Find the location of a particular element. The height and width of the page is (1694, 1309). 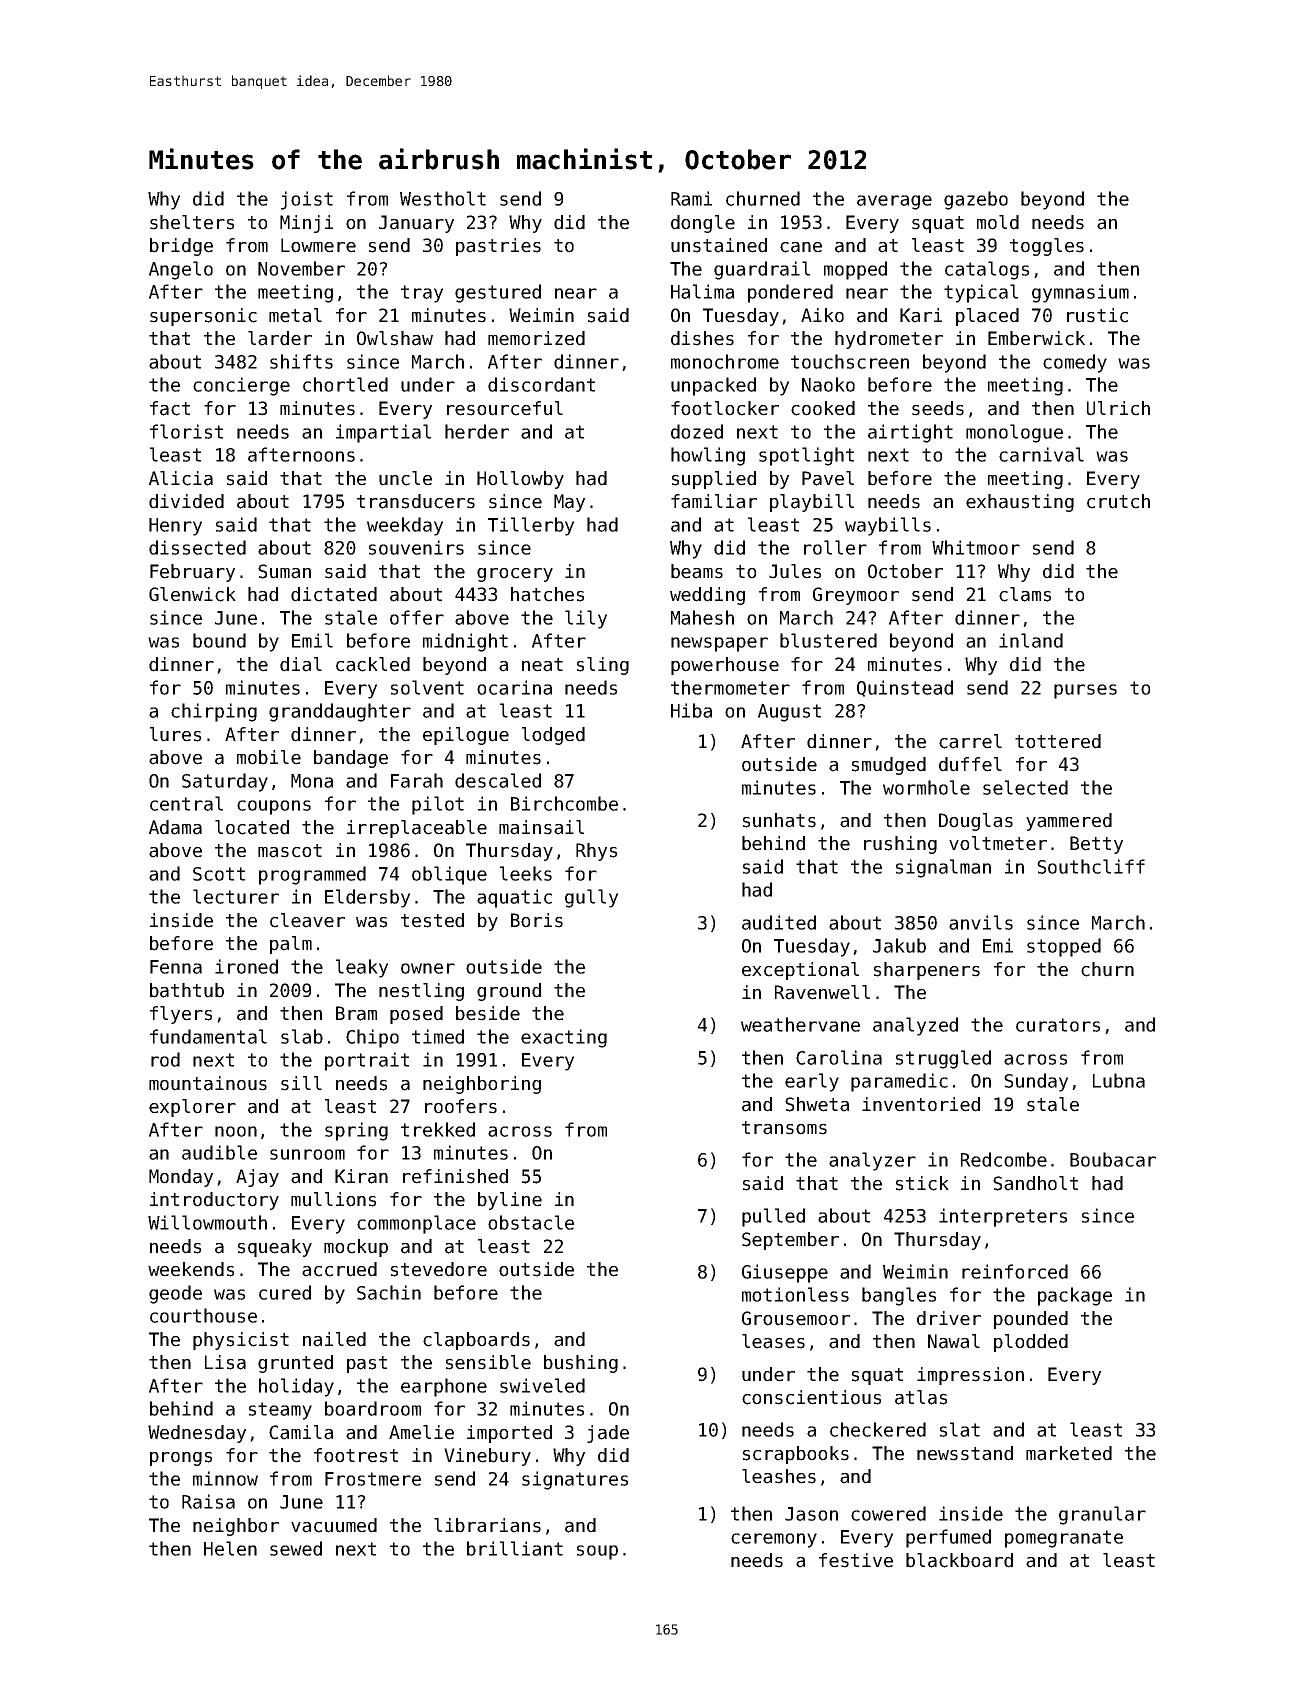

anvils is located at coordinates (981, 922).
